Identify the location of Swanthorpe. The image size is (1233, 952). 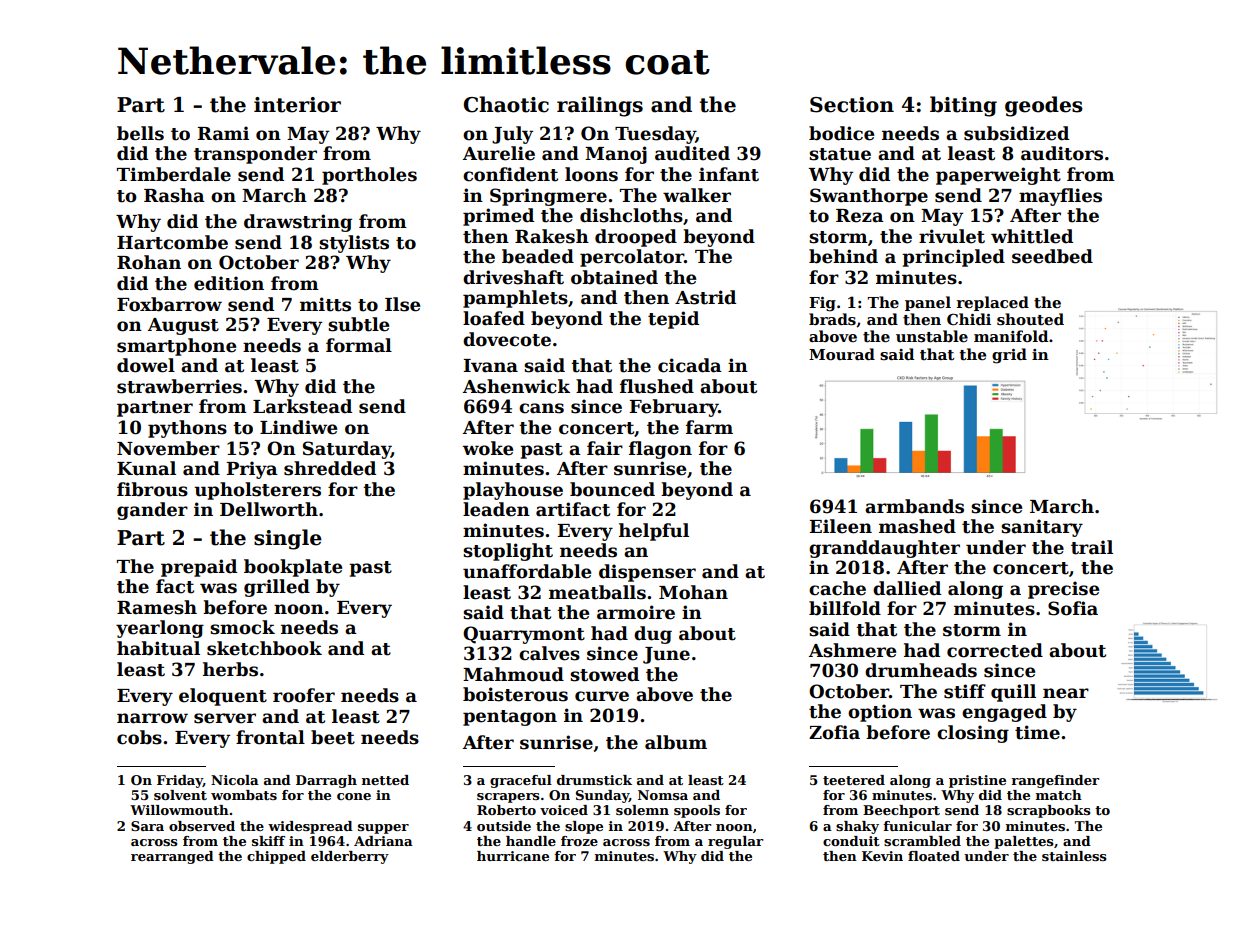
(869, 197).
